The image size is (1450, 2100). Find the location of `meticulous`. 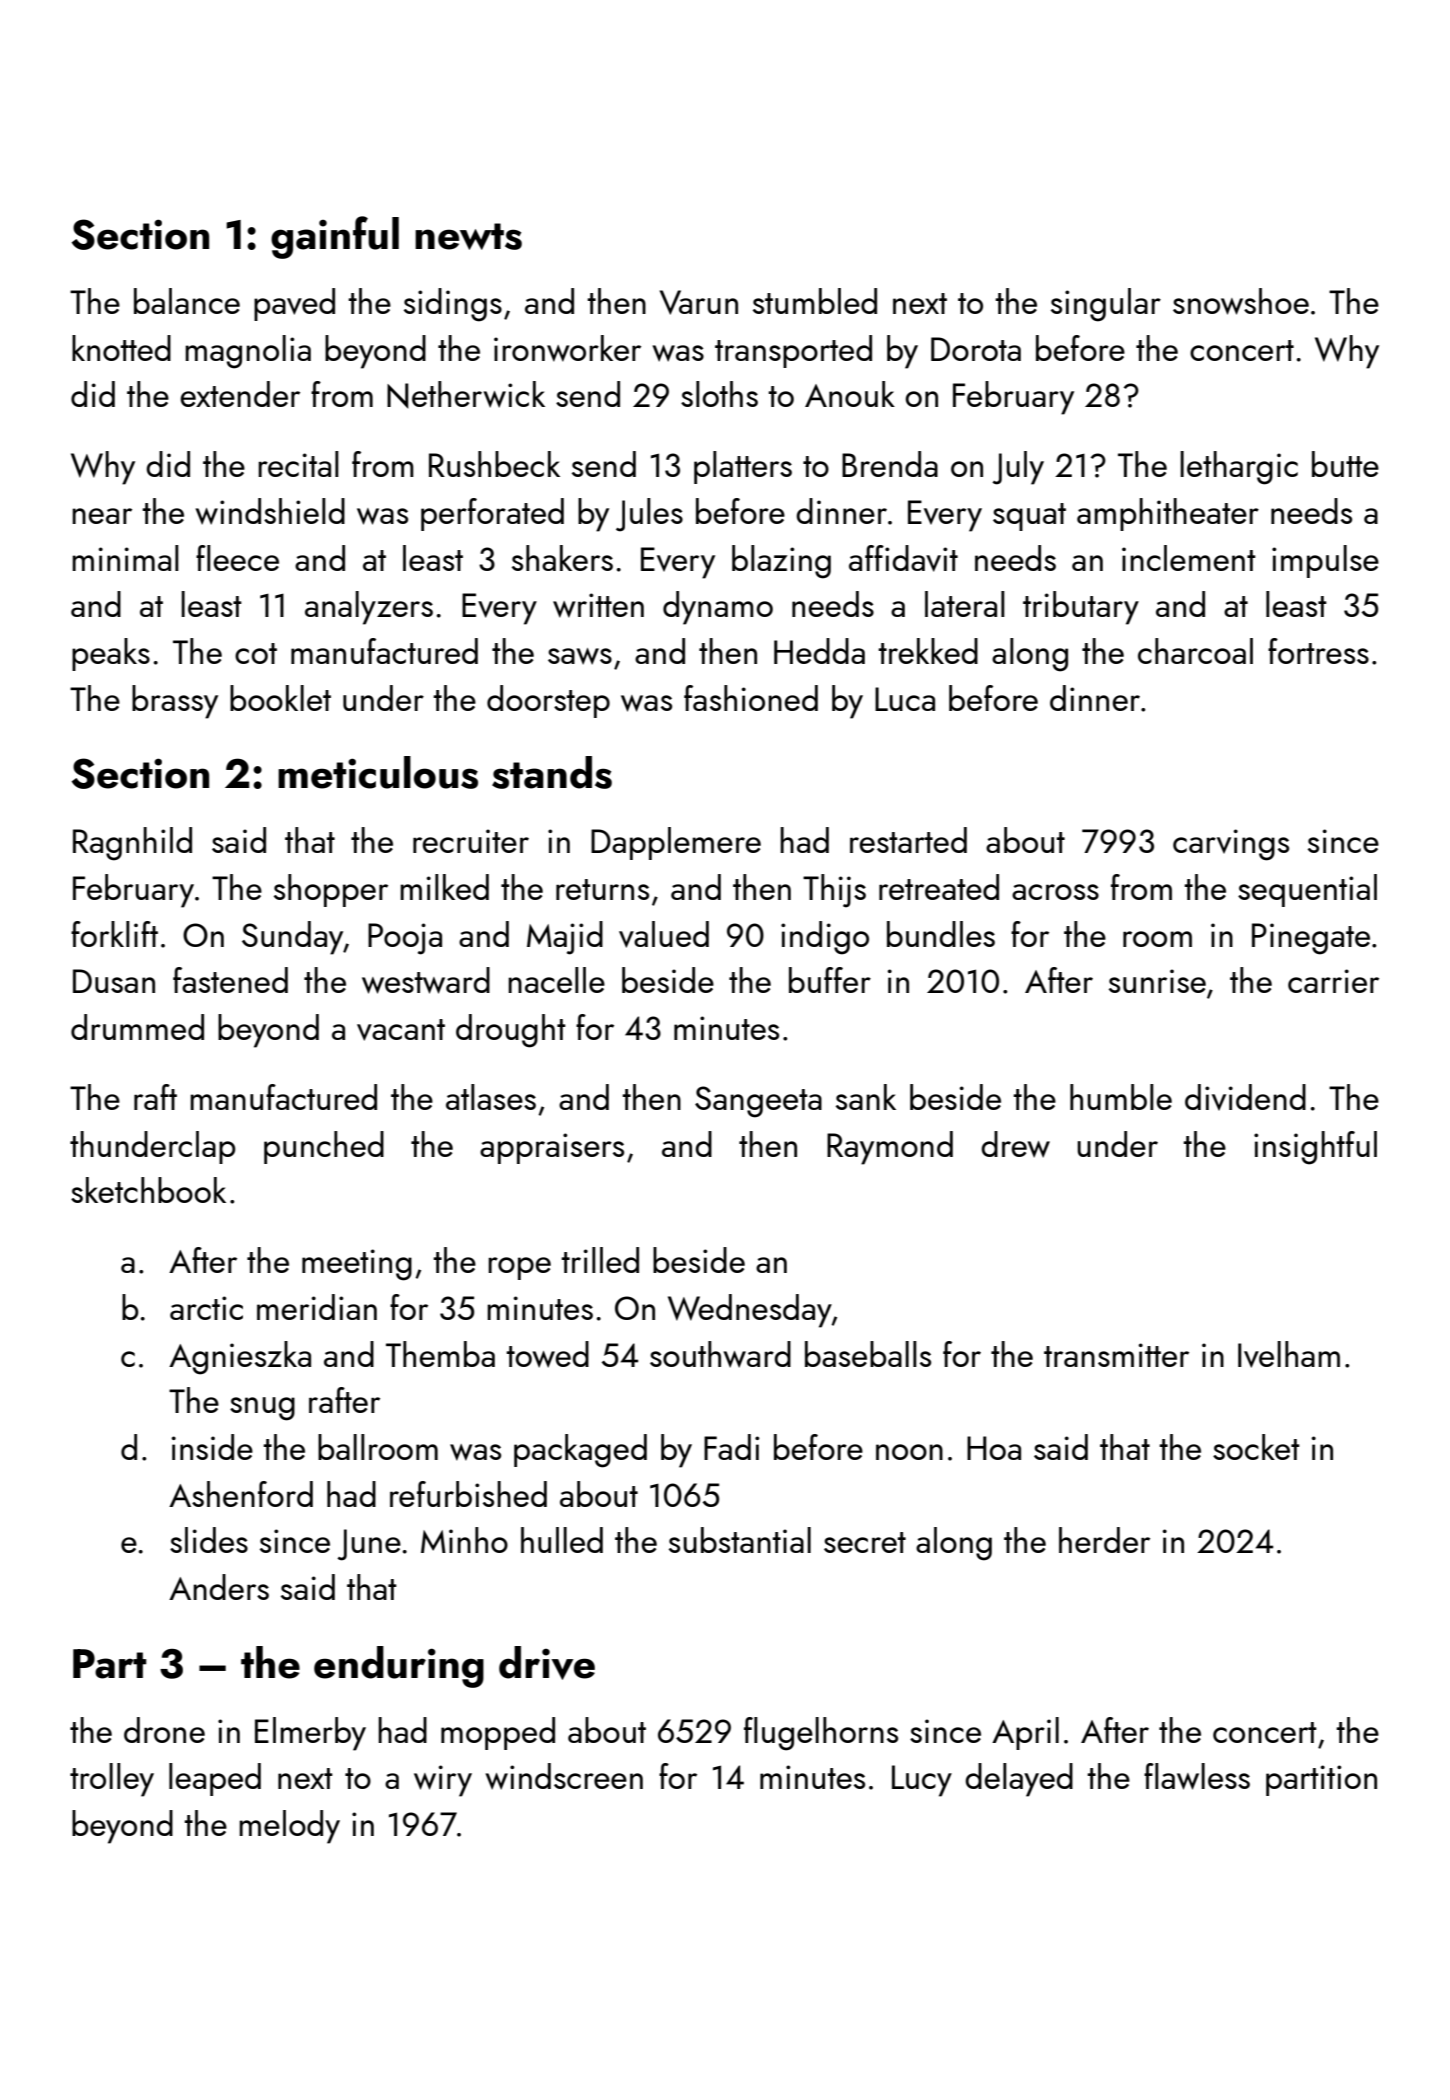

meticulous is located at coordinates (378, 772).
